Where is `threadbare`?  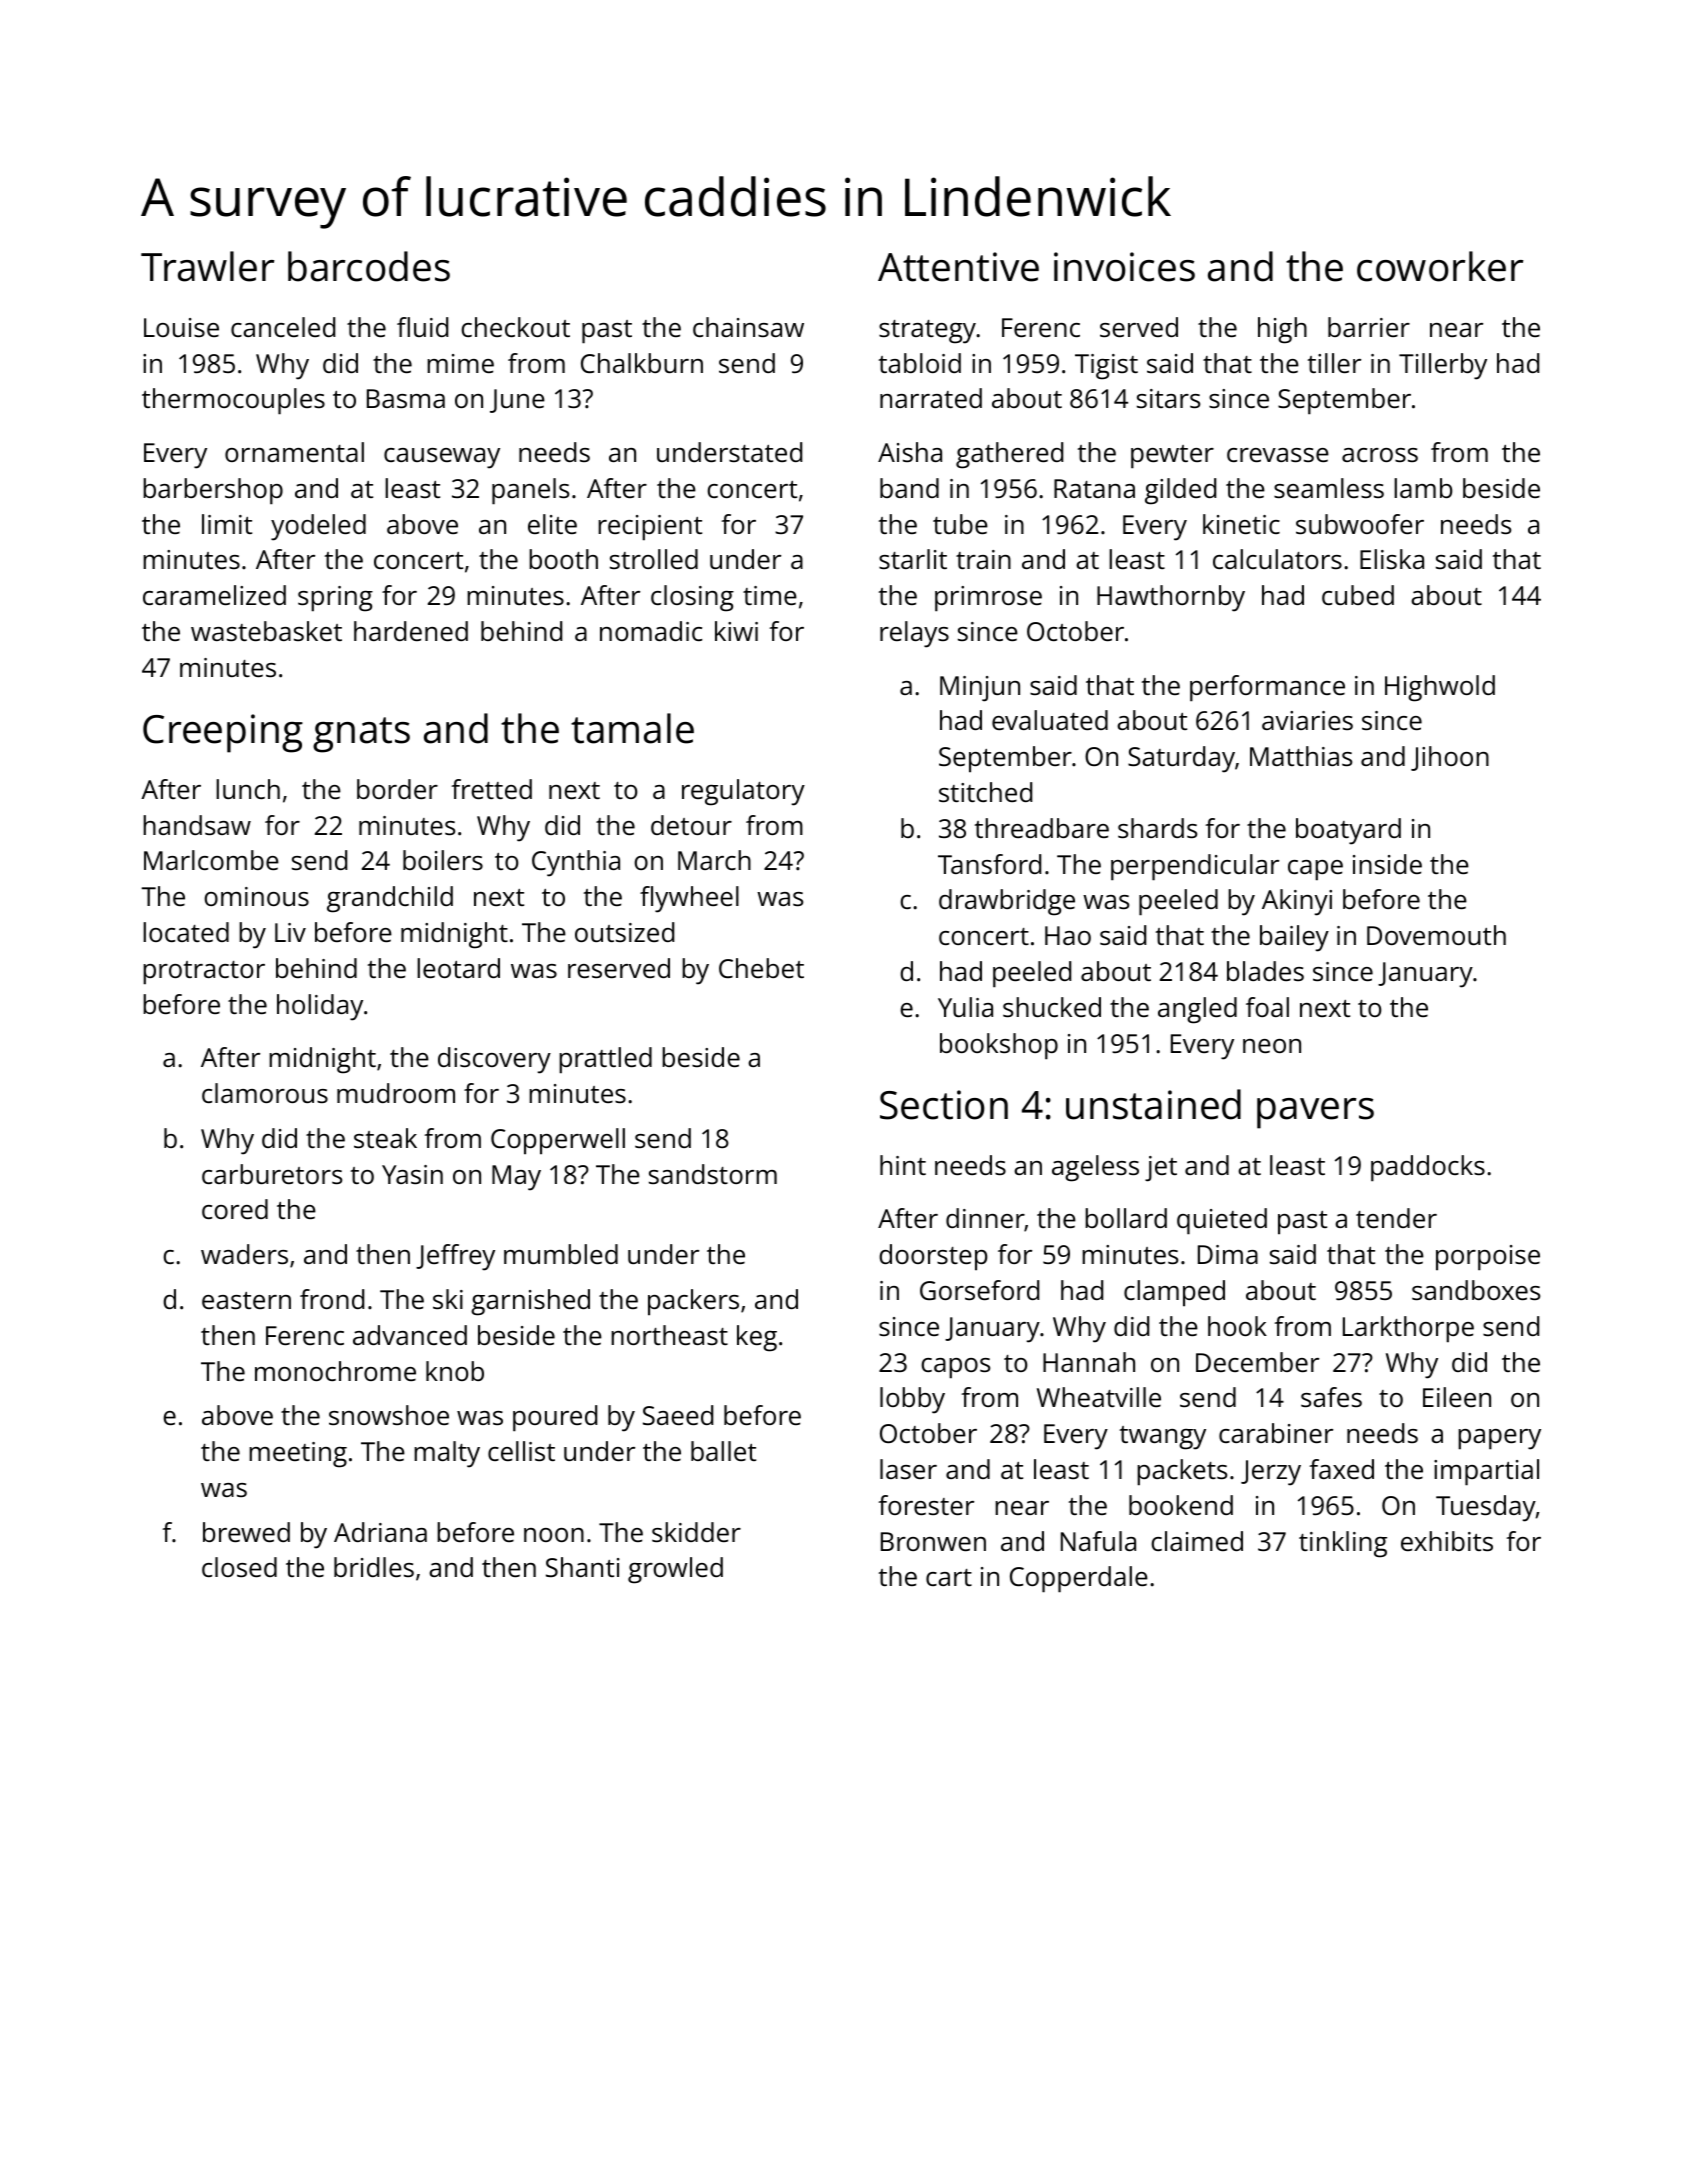
threadbare is located at coordinates (1042, 828).
